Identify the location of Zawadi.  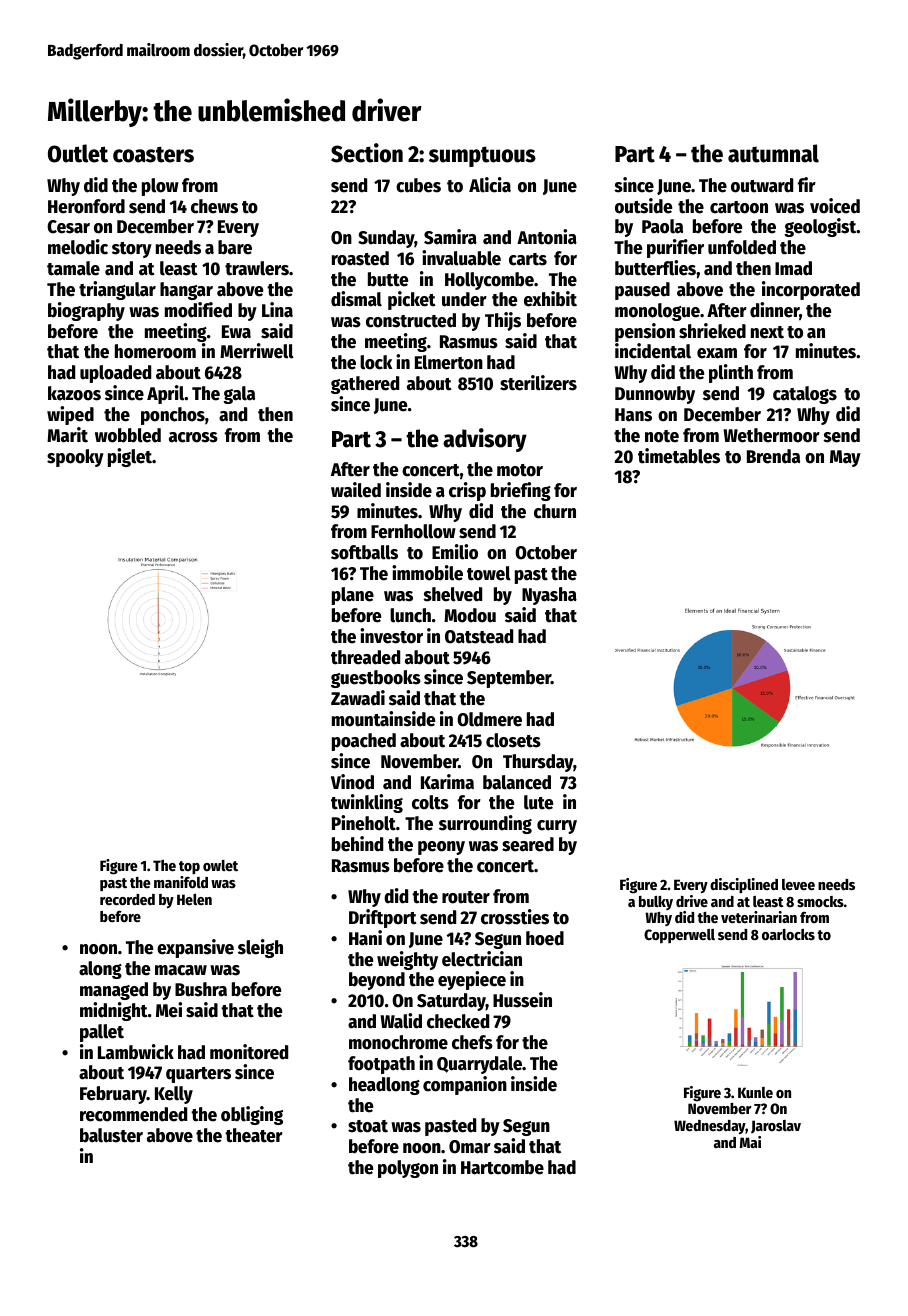
(358, 698).
